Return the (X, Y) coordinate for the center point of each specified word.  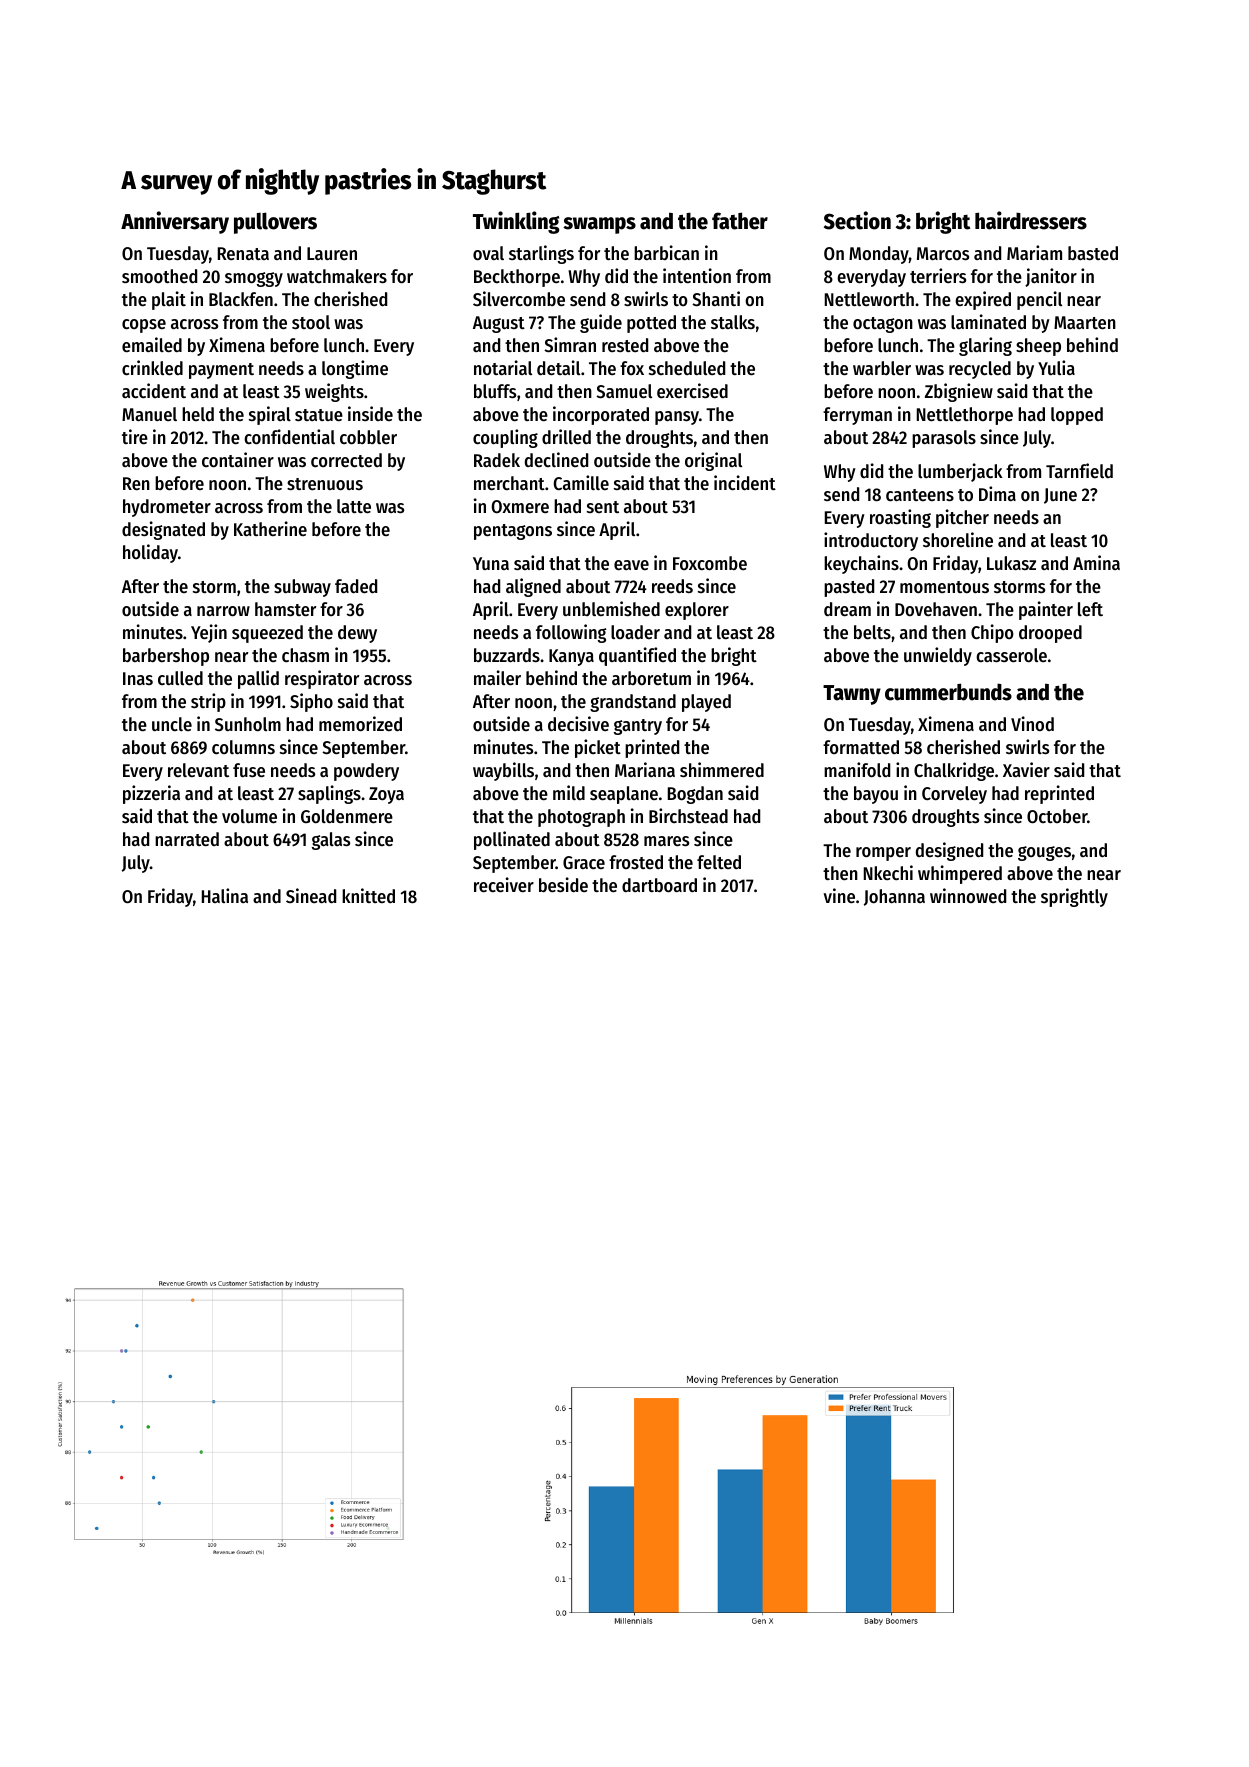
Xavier (1026, 769)
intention (697, 275)
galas (331, 841)
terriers (938, 275)
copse (144, 326)
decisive (578, 723)
